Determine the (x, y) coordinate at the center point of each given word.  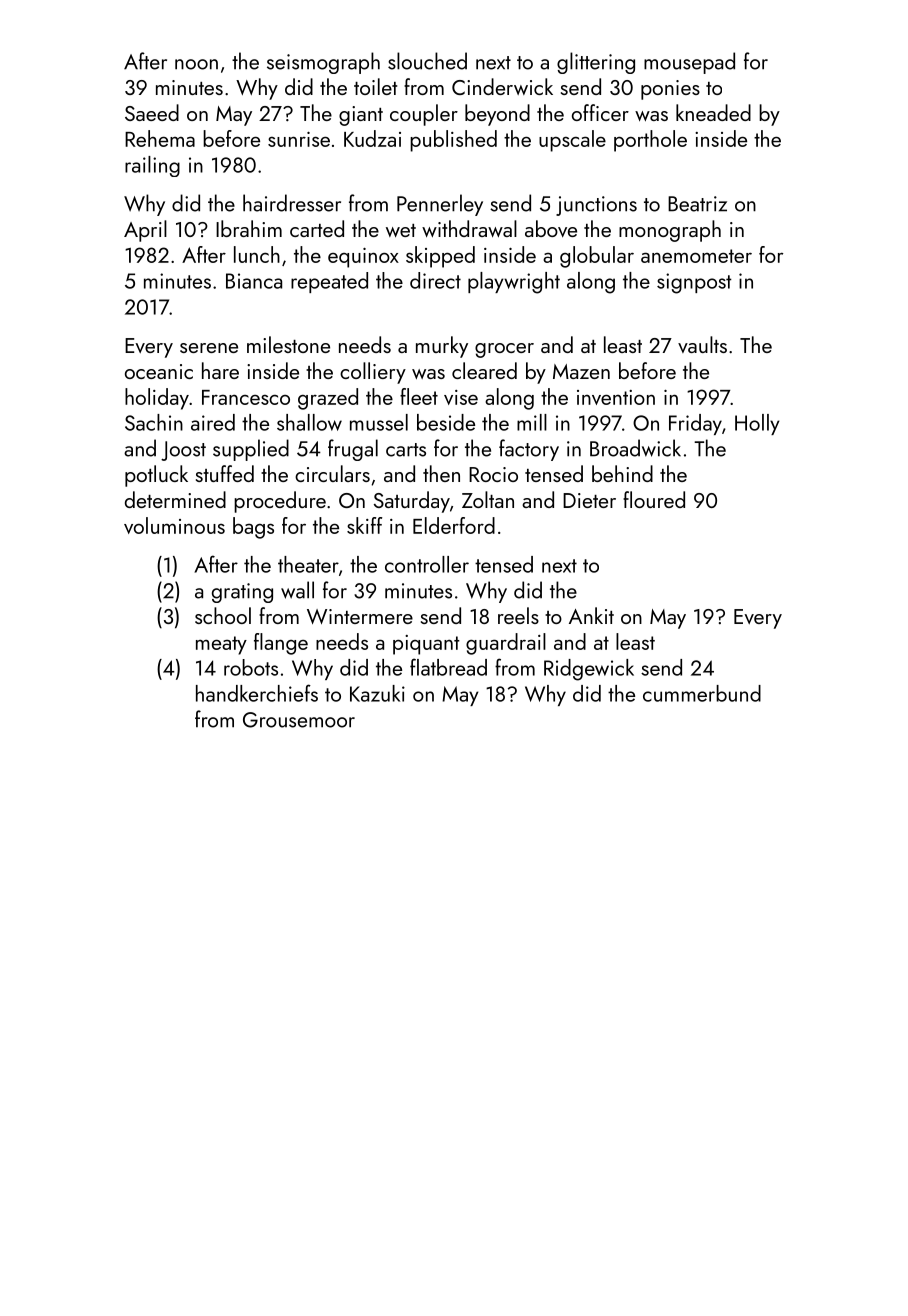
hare (220, 370)
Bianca (254, 281)
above (551, 229)
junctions (596, 206)
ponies (670, 90)
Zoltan (488, 499)
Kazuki (377, 693)
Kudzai (372, 138)
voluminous (174, 525)
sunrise (299, 139)
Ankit (591, 615)
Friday (695, 424)
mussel (379, 422)
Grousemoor (299, 720)
